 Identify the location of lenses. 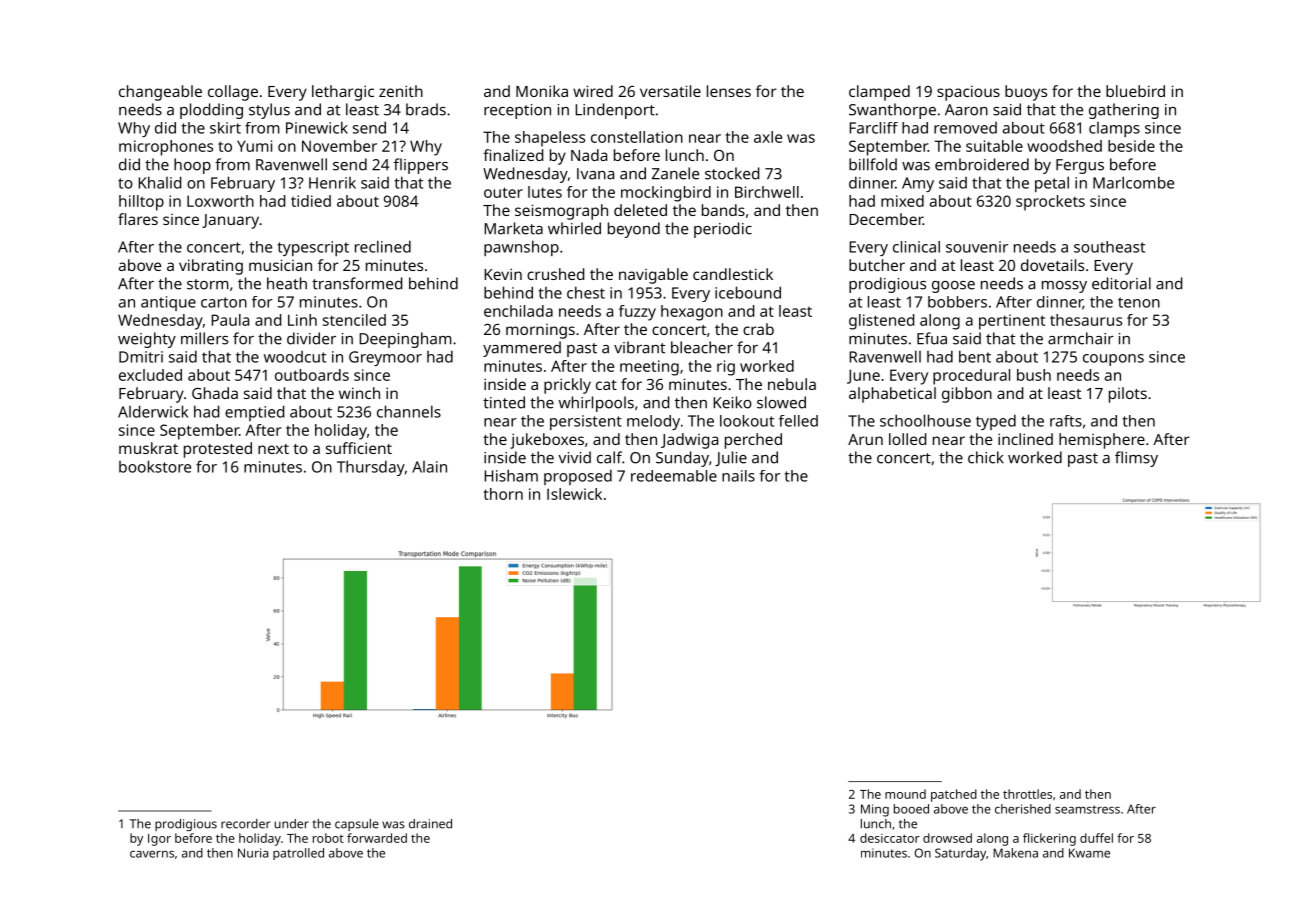
(729, 91).
